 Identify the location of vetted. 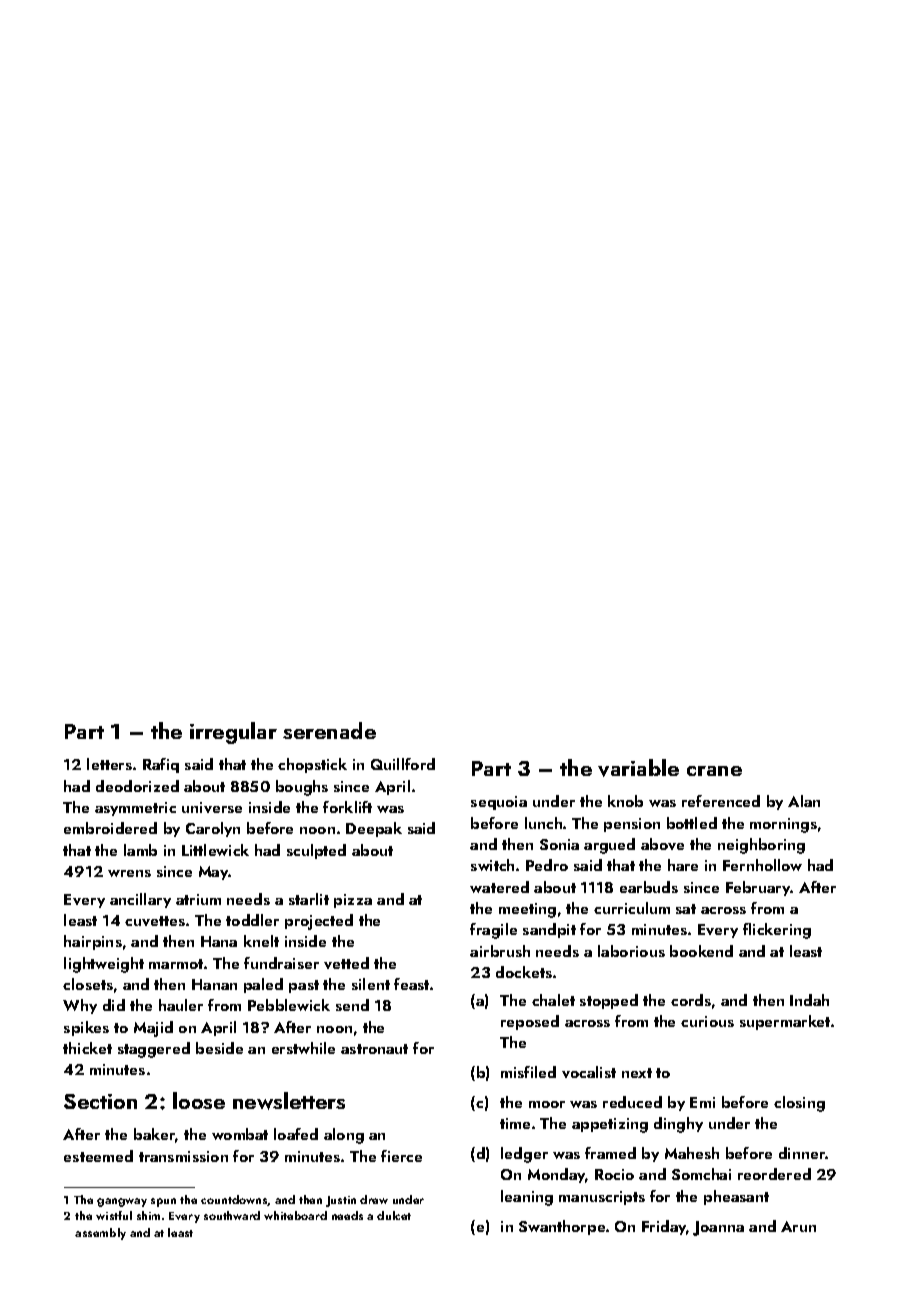
(346, 963).
